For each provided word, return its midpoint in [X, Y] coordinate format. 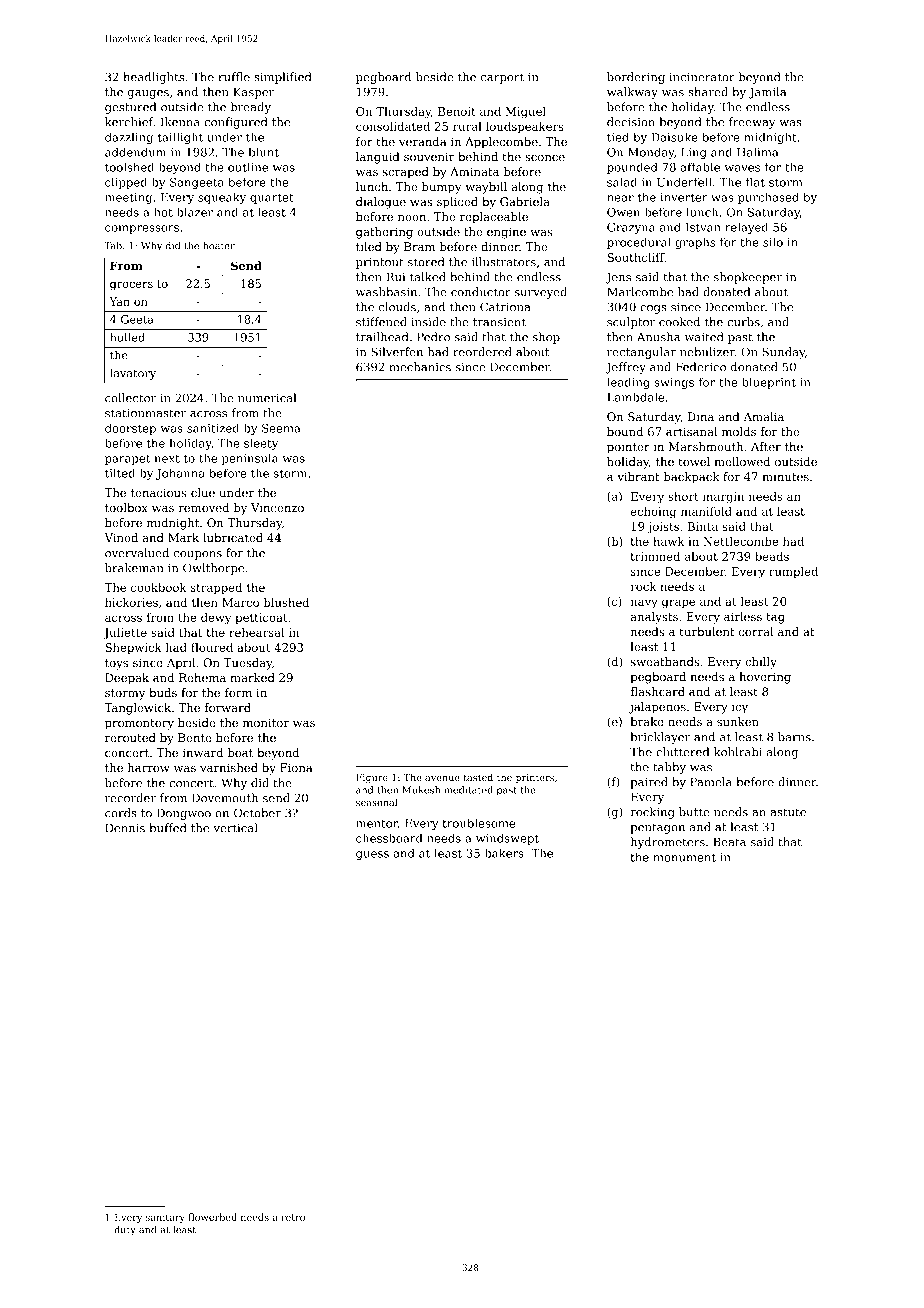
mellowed [742, 461]
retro [293, 1217]
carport [502, 78]
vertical [235, 828]
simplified [282, 78]
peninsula [250, 459]
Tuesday [248, 664]
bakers [504, 853]
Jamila [767, 93]
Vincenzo [277, 507]
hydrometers [668, 843]
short [683, 496]
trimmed [655, 556]
